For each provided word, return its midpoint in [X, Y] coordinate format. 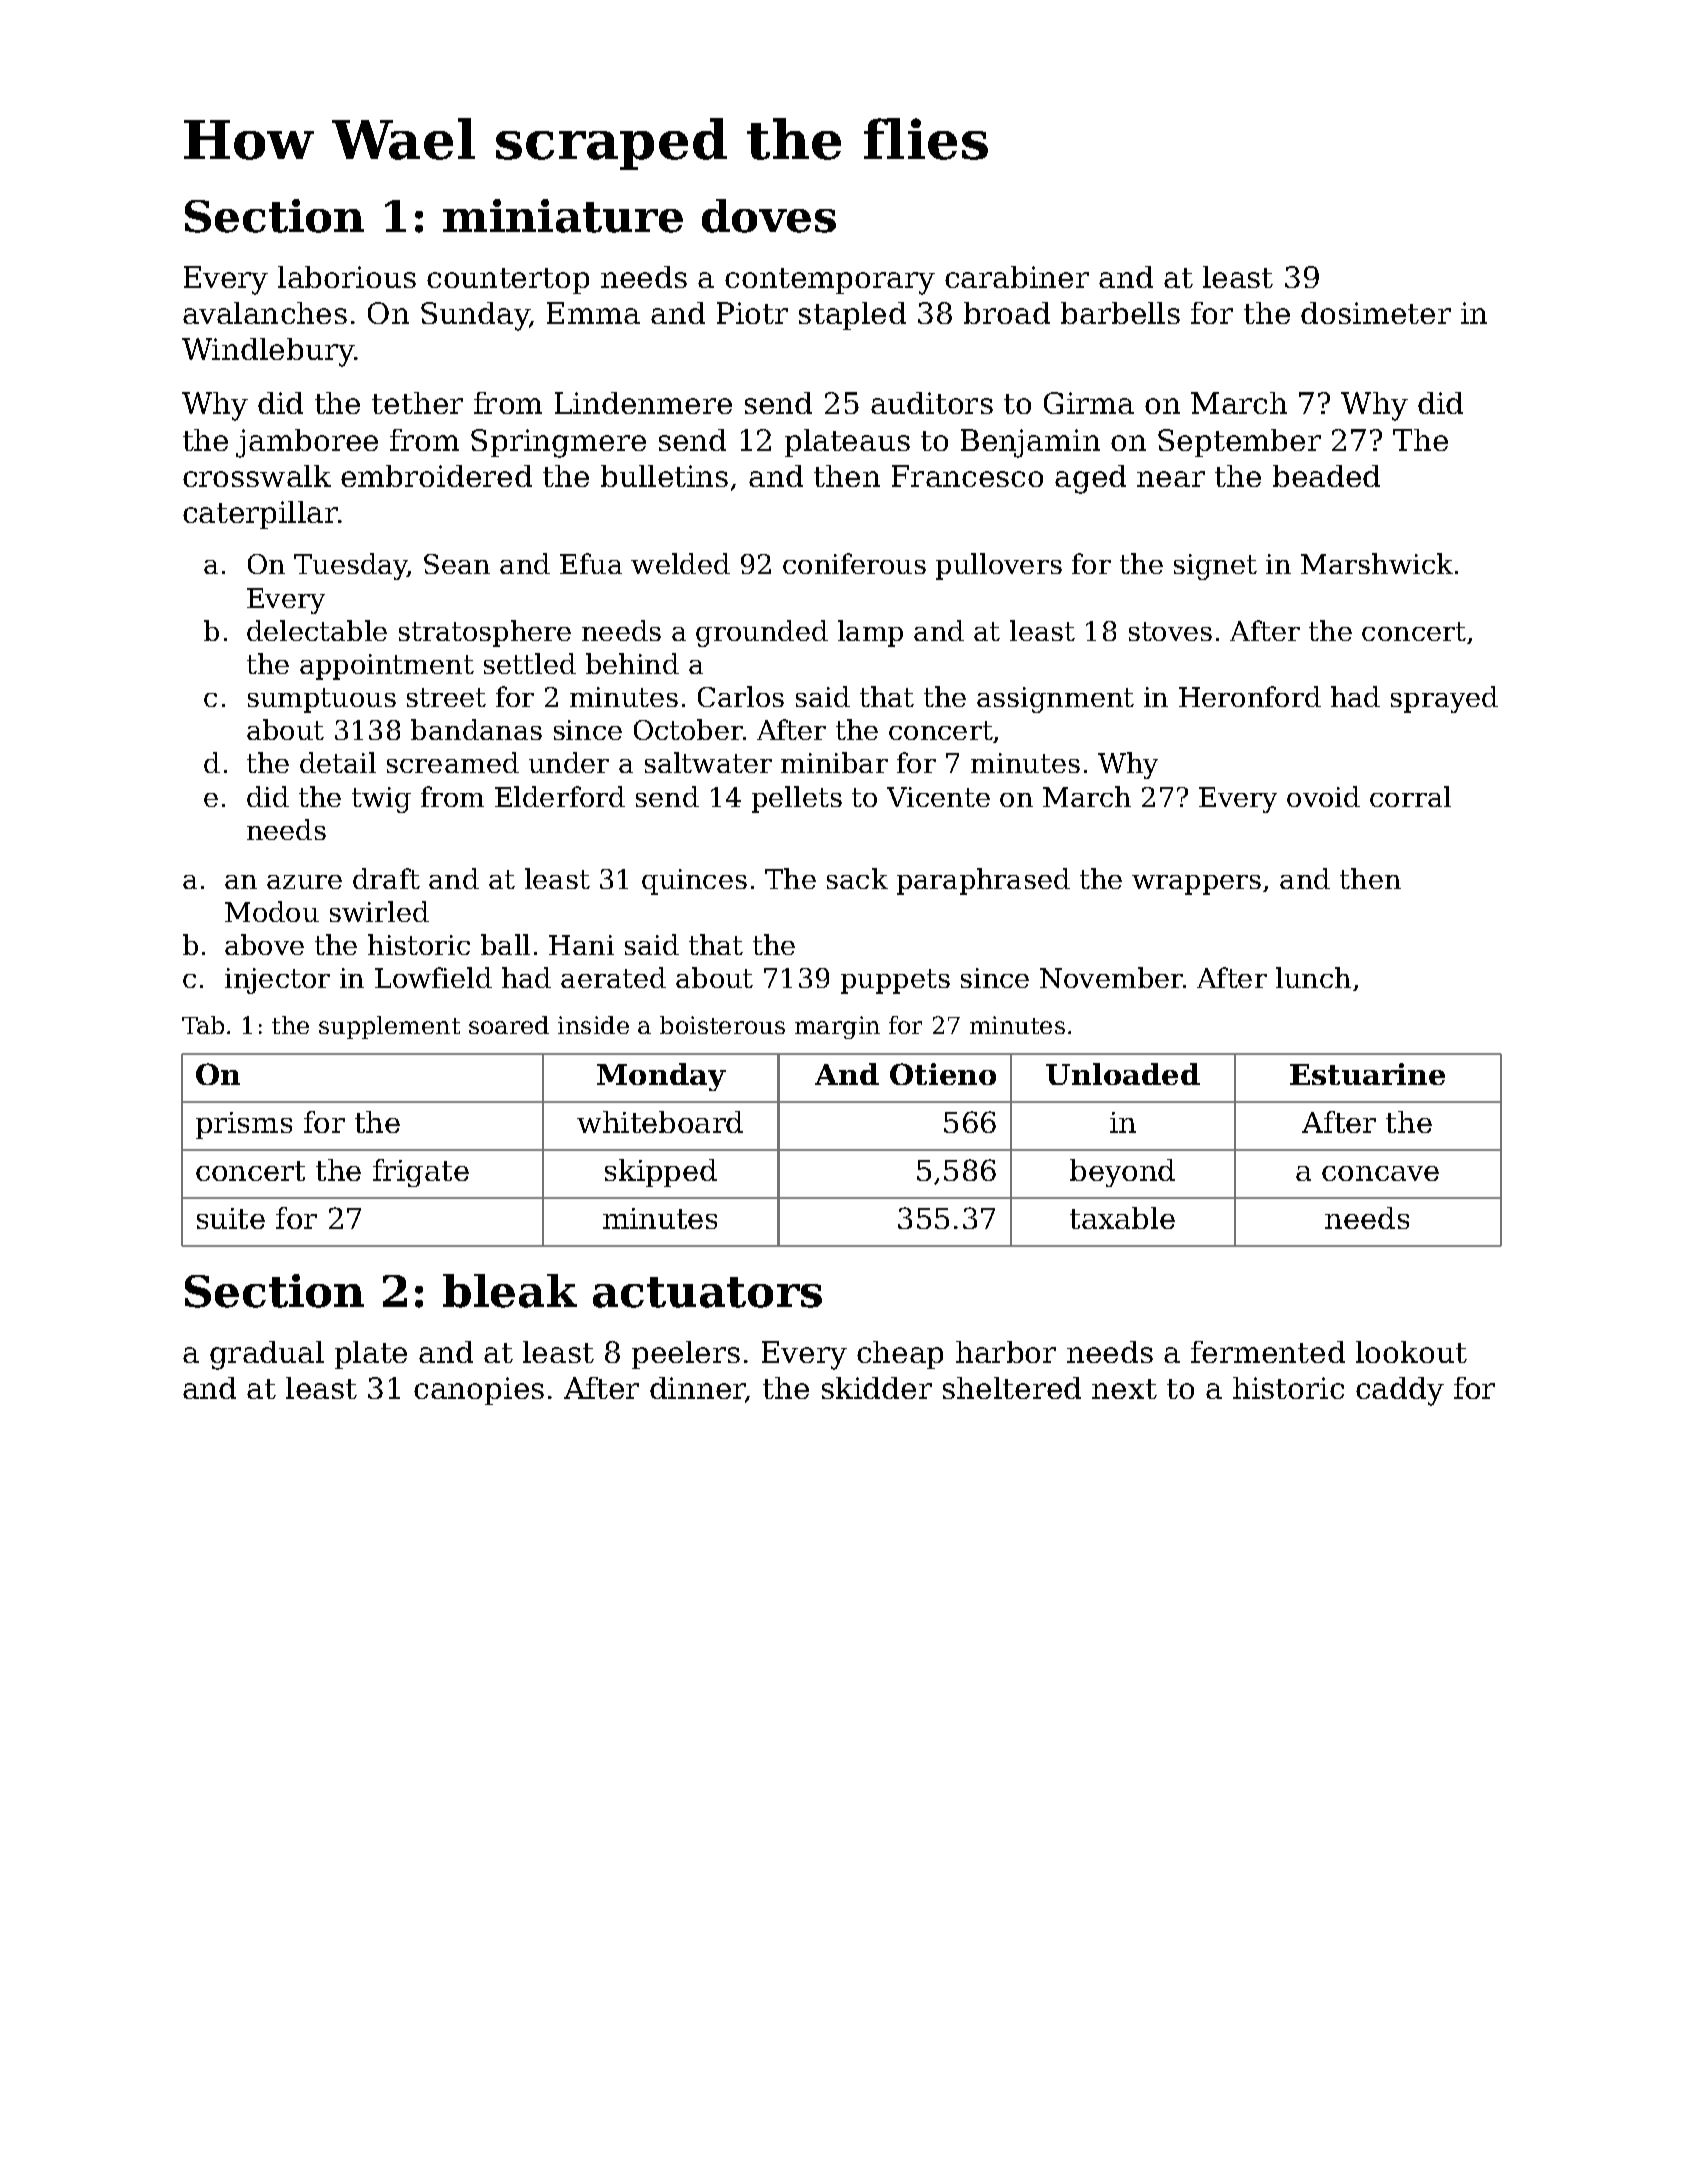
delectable [317, 630]
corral [1410, 796]
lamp [870, 633]
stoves [1170, 631]
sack [857, 878]
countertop [508, 281]
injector [277, 981]
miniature [563, 216]
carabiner [1017, 277]
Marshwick [1377, 563]
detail [338, 762]
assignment [1055, 700]
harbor [1006, 1352]
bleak [510, 1291]
